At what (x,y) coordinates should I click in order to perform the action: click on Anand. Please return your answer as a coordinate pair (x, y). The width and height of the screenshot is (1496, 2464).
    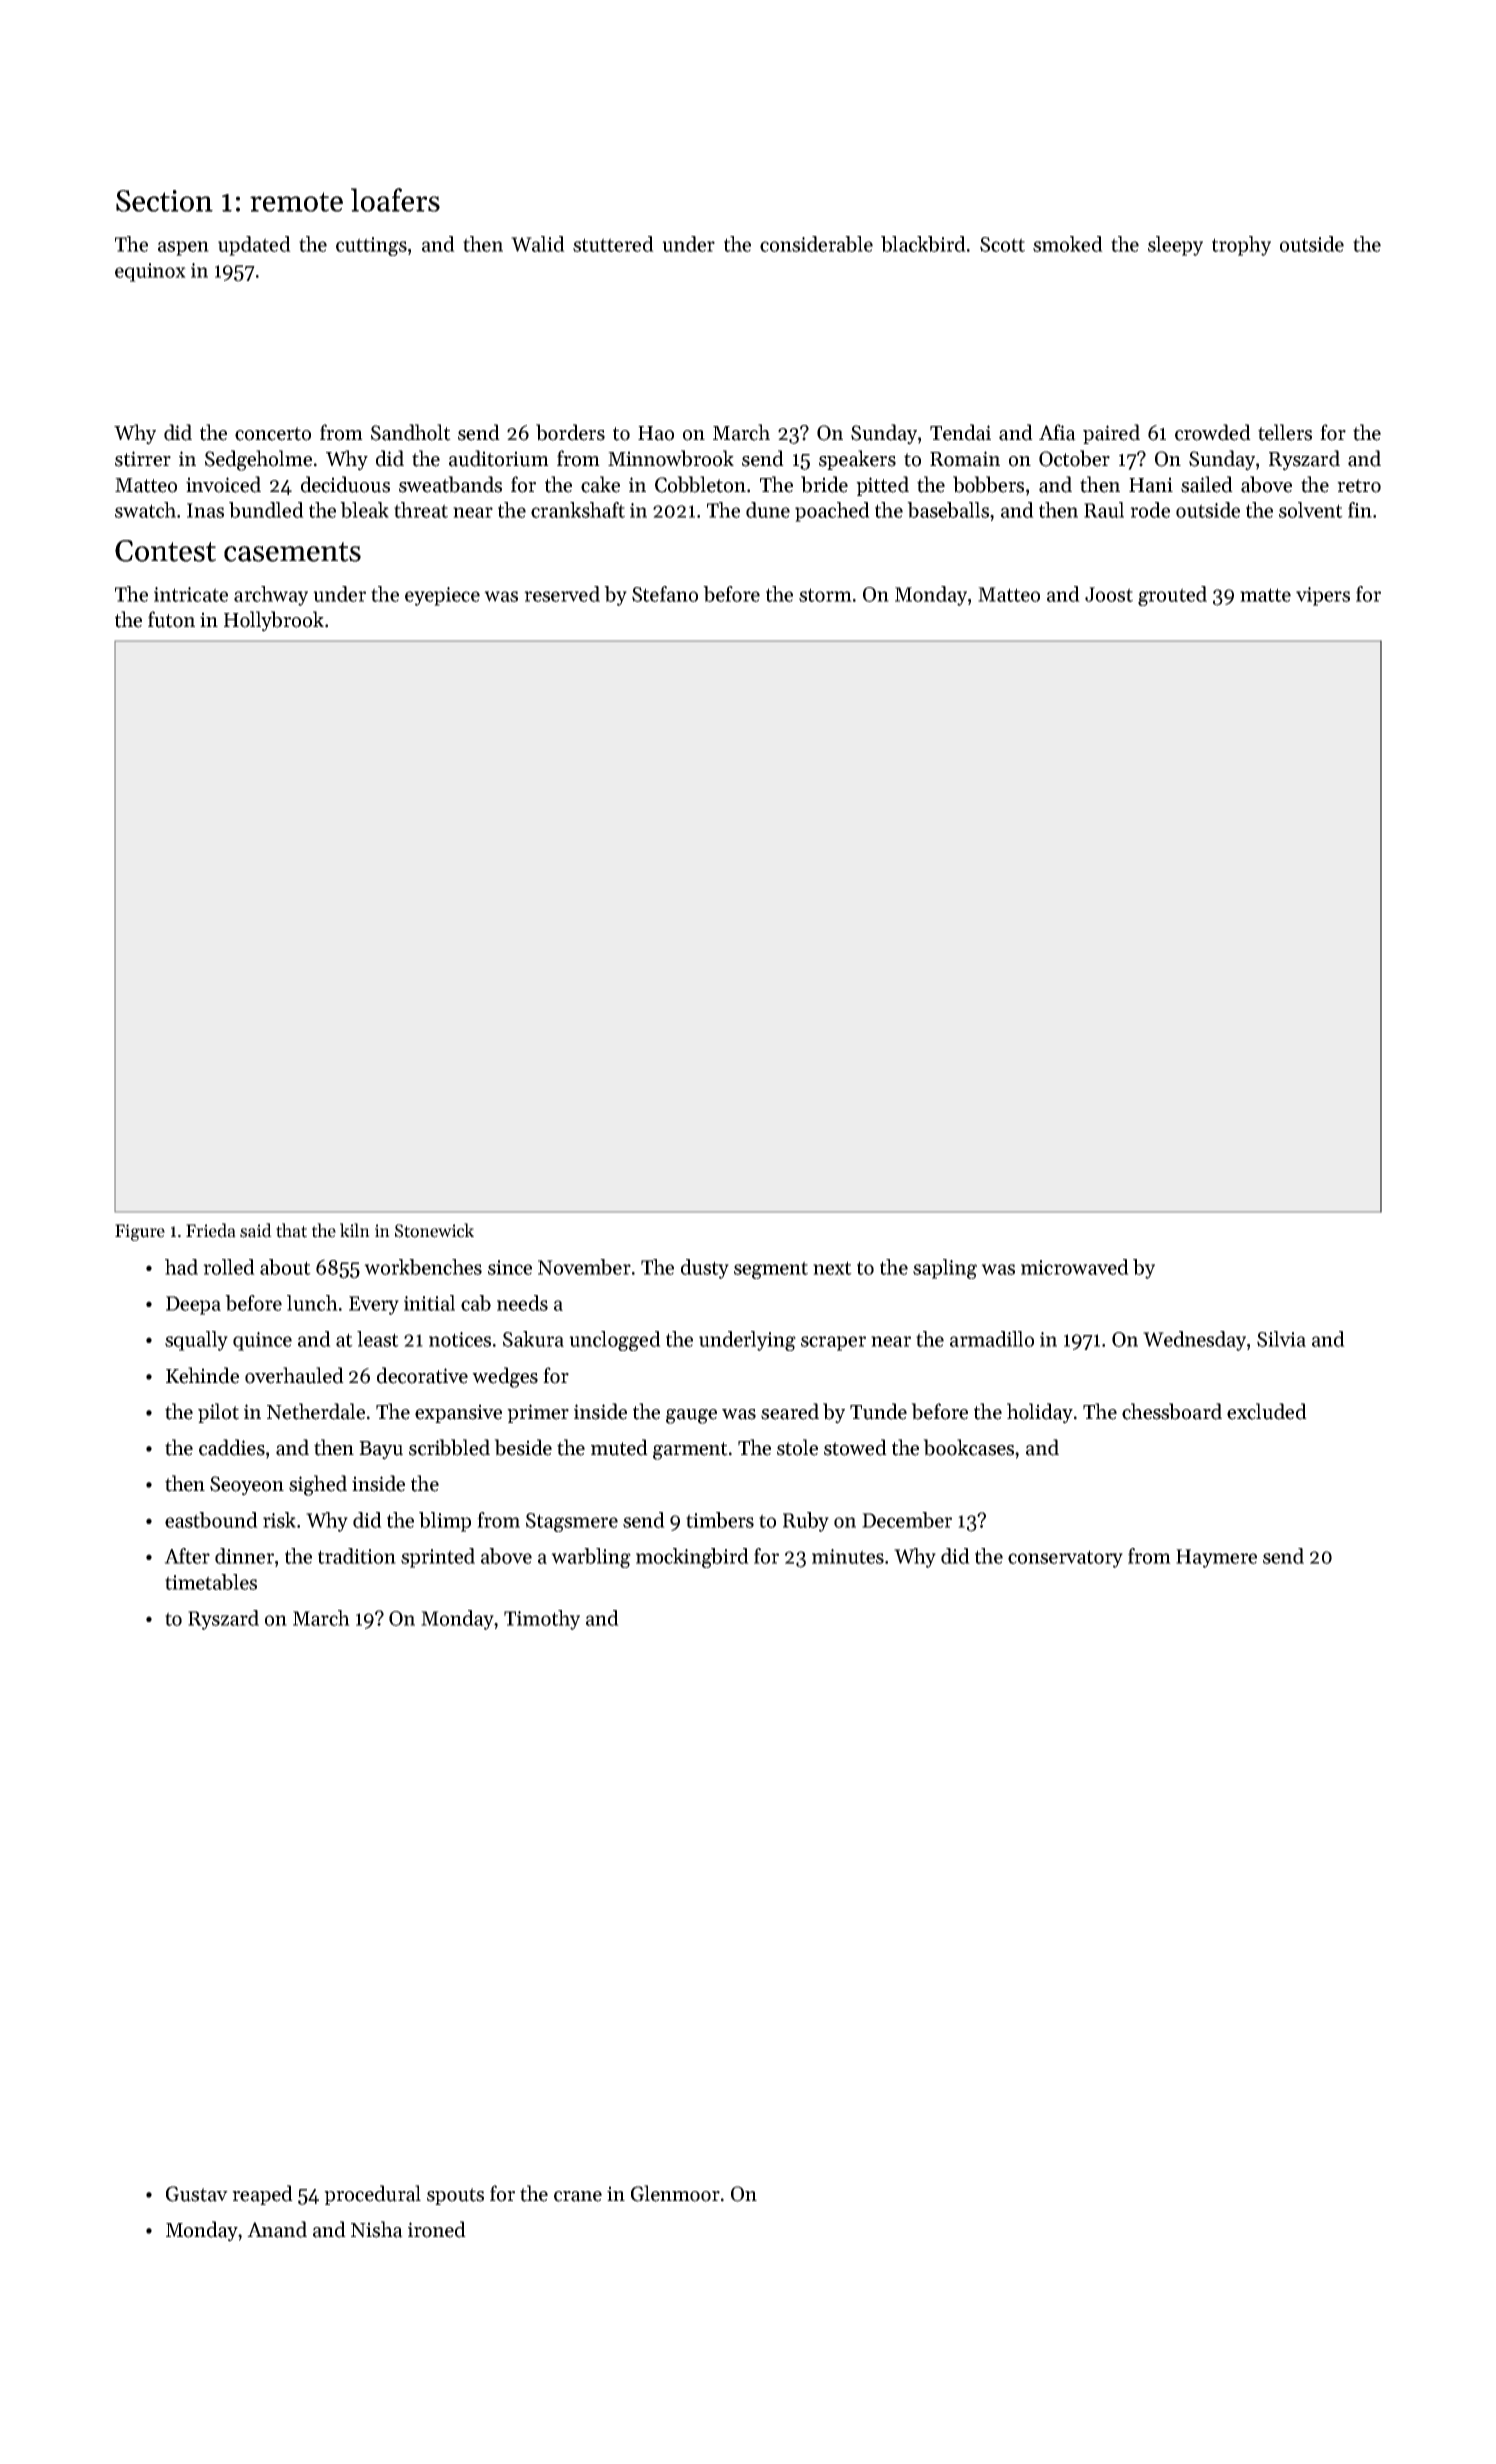
    Looking at the image, I should click on (277, 2229).
